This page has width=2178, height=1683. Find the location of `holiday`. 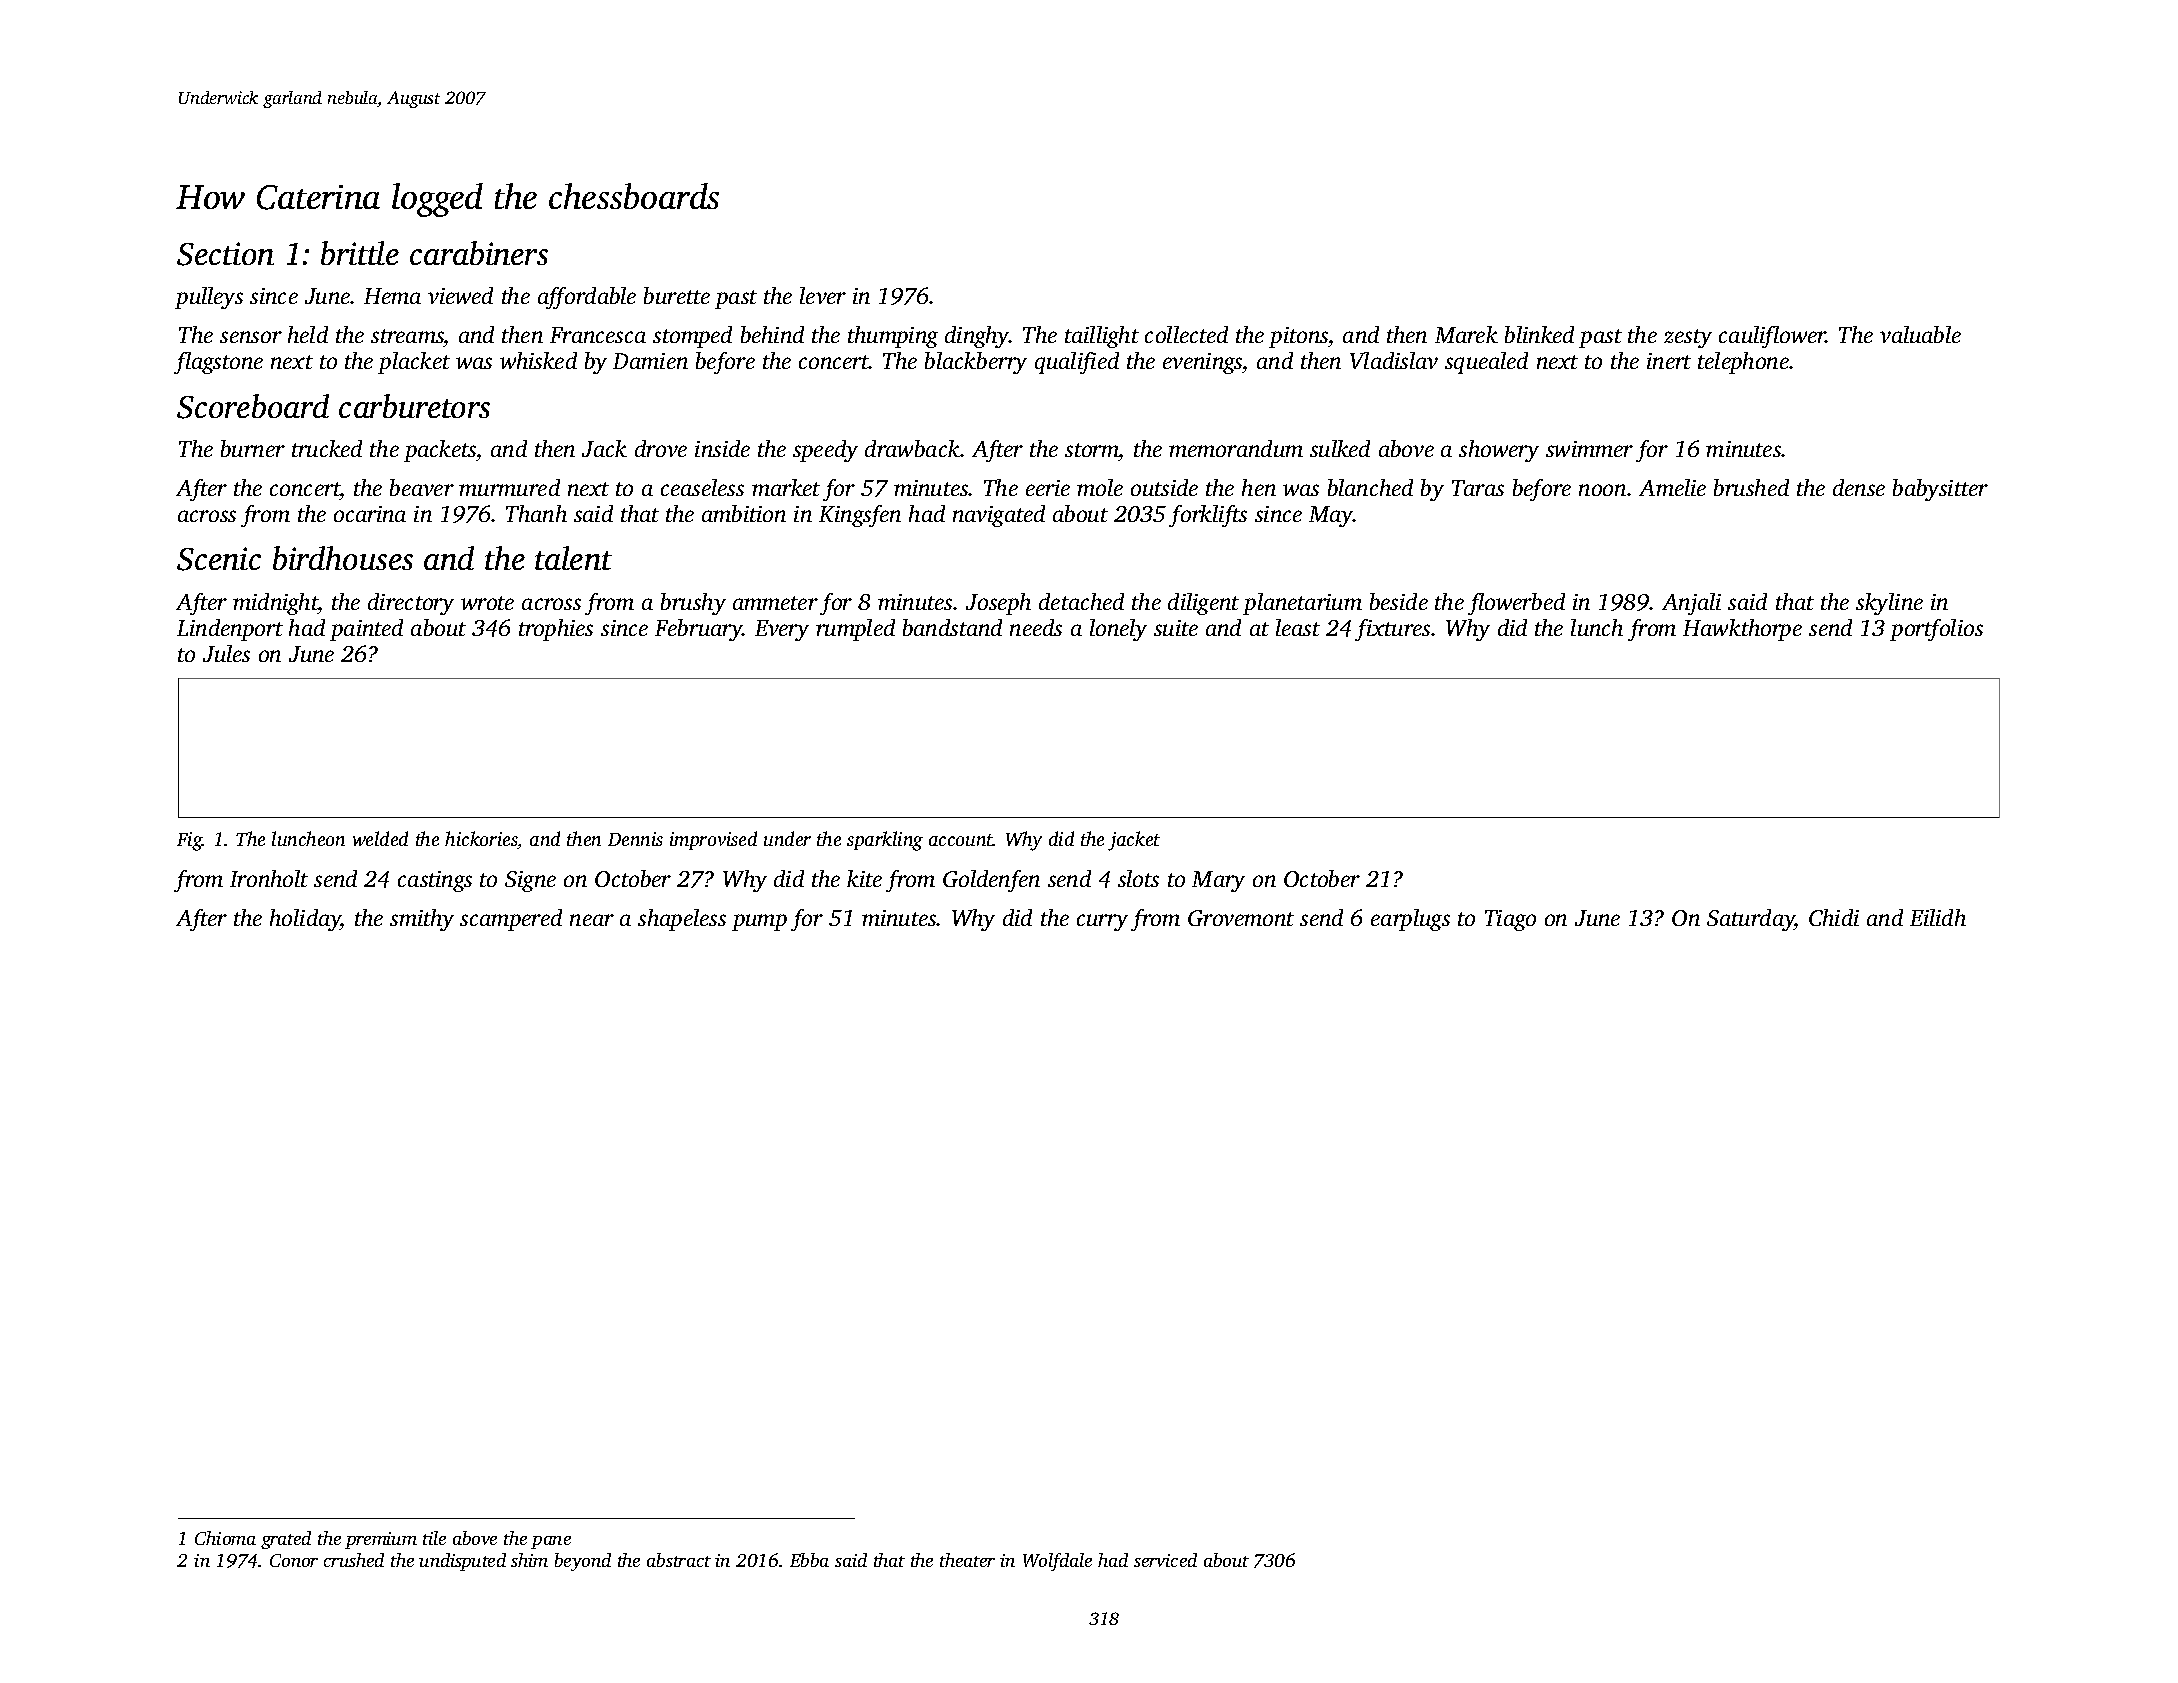

holiday is located at coordinates (305, 920).
